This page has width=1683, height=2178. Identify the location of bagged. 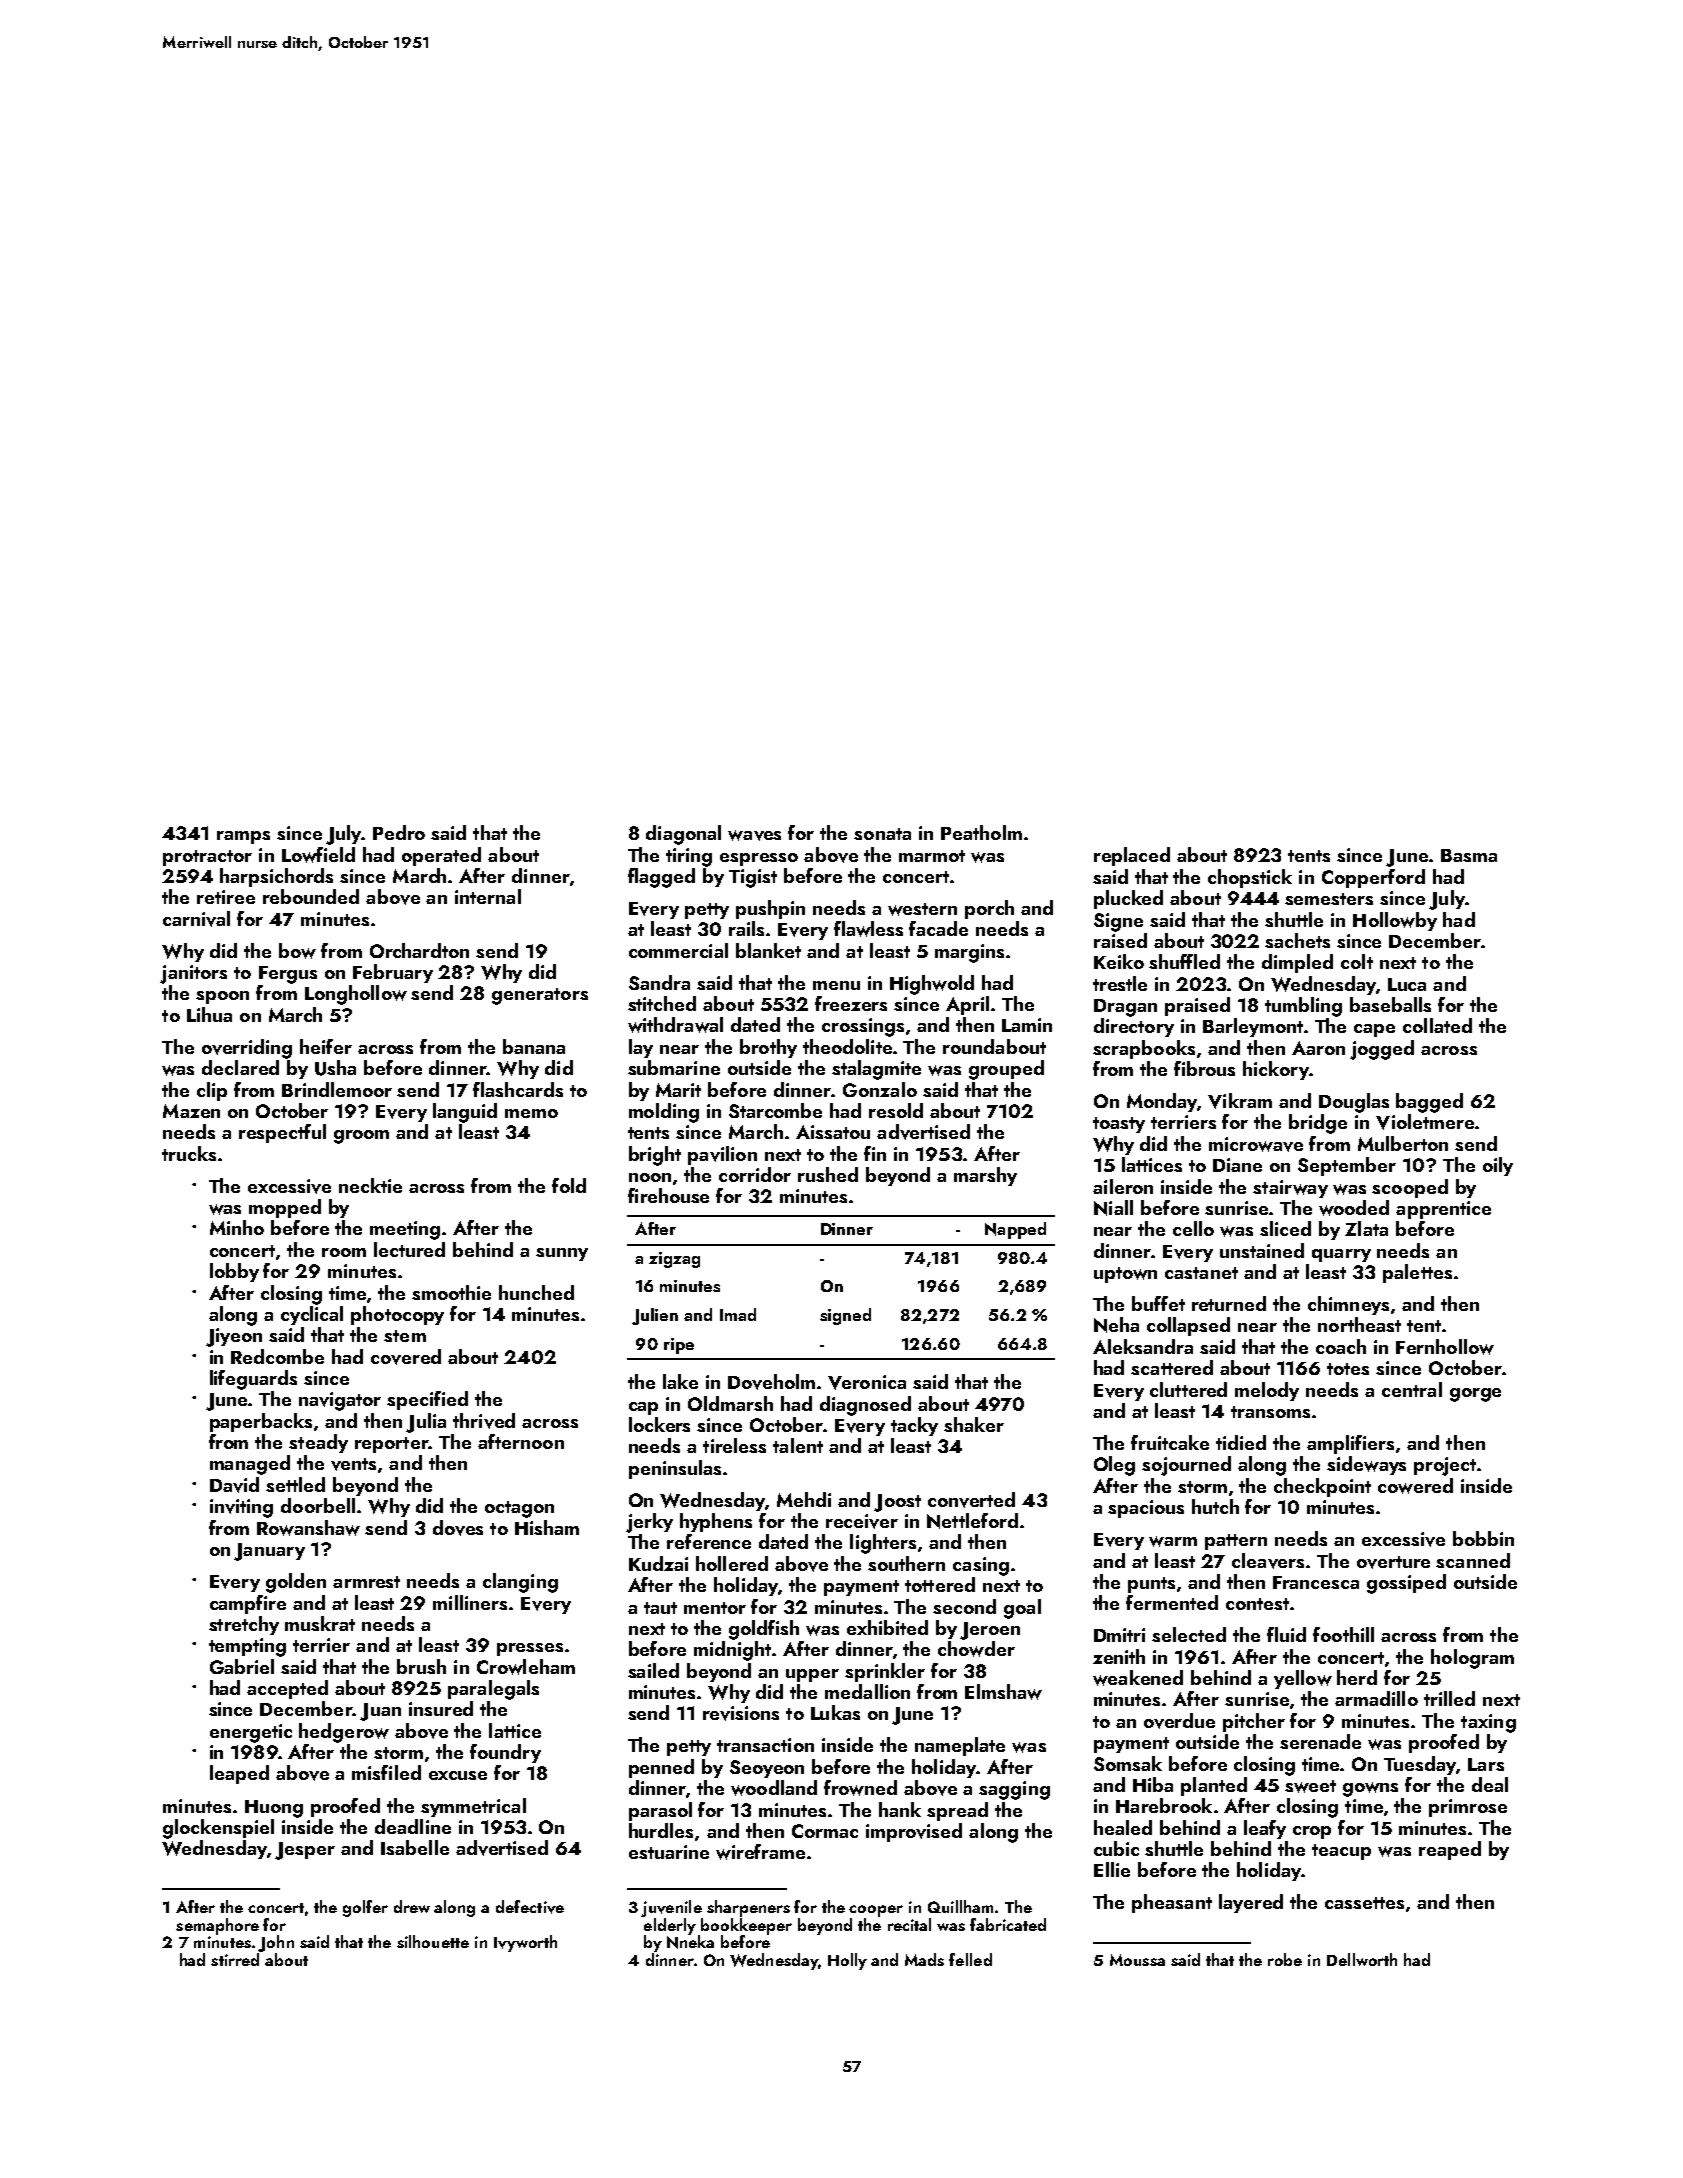
(1429, 1103).
